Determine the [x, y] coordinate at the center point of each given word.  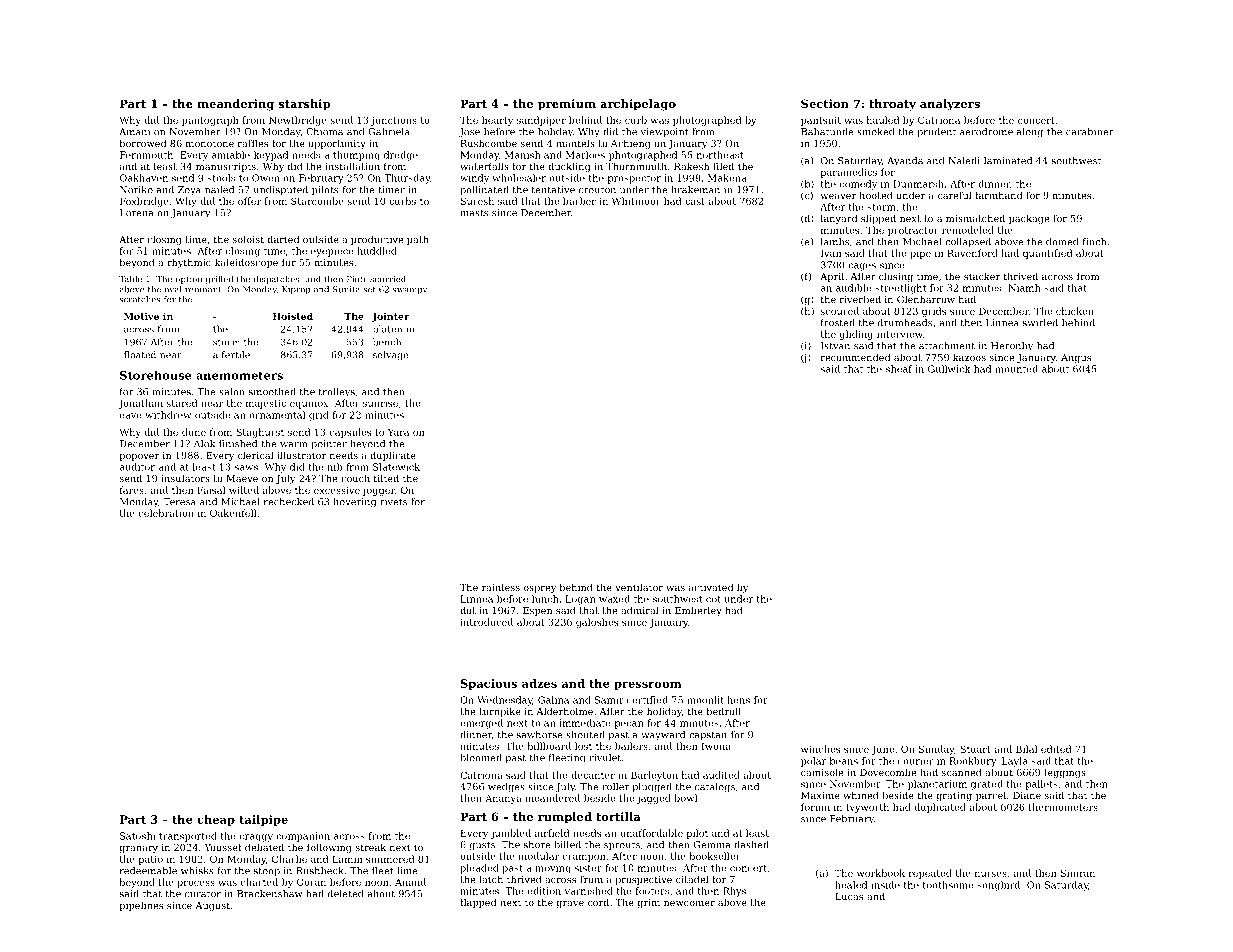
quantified [1047, 254]
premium [567, 105]
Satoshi [138, 836]
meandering [235, 105]
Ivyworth [867, 808]
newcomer [689, 903]
